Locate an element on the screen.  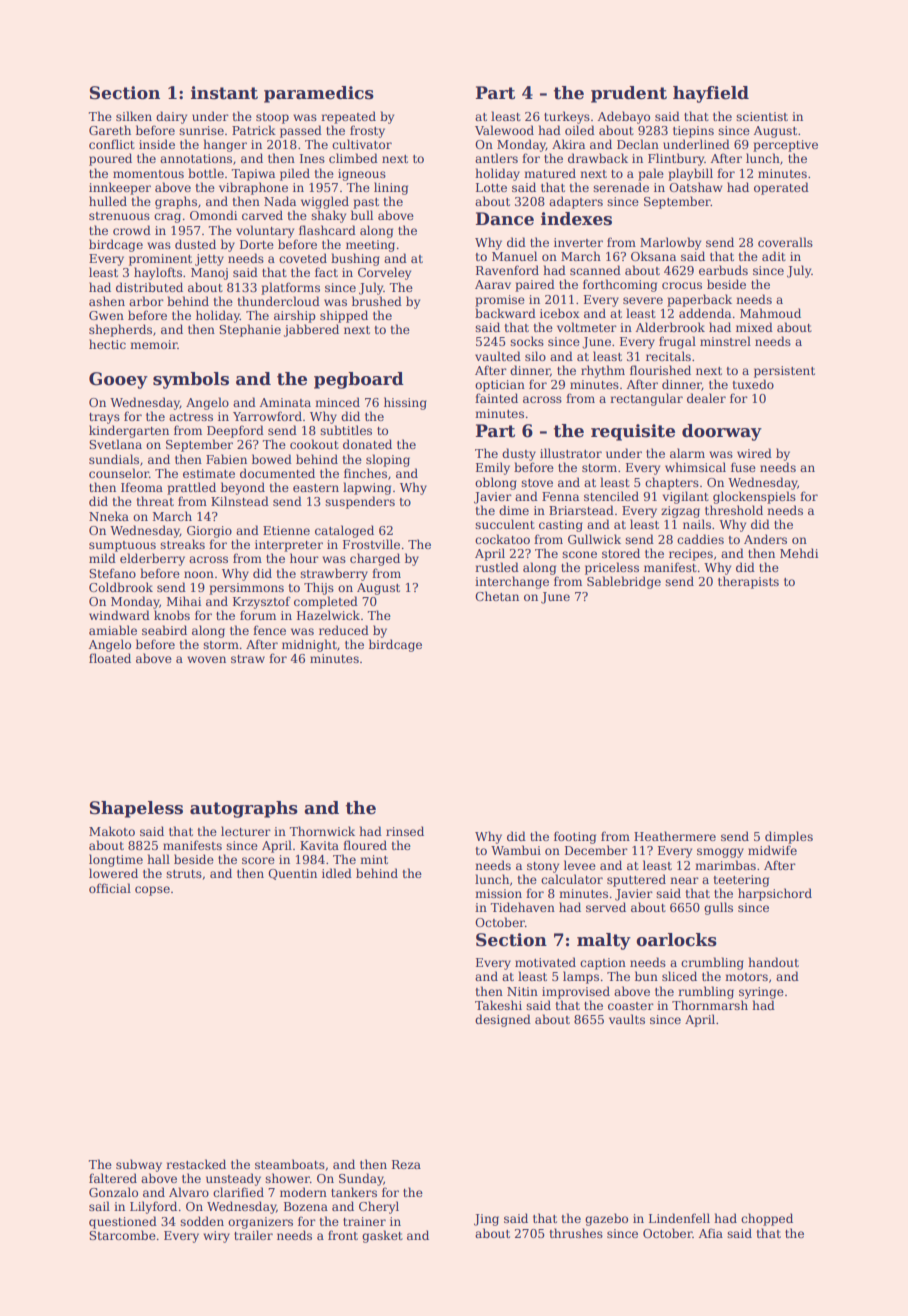
turkeys is located at coordinates (567, 117).
